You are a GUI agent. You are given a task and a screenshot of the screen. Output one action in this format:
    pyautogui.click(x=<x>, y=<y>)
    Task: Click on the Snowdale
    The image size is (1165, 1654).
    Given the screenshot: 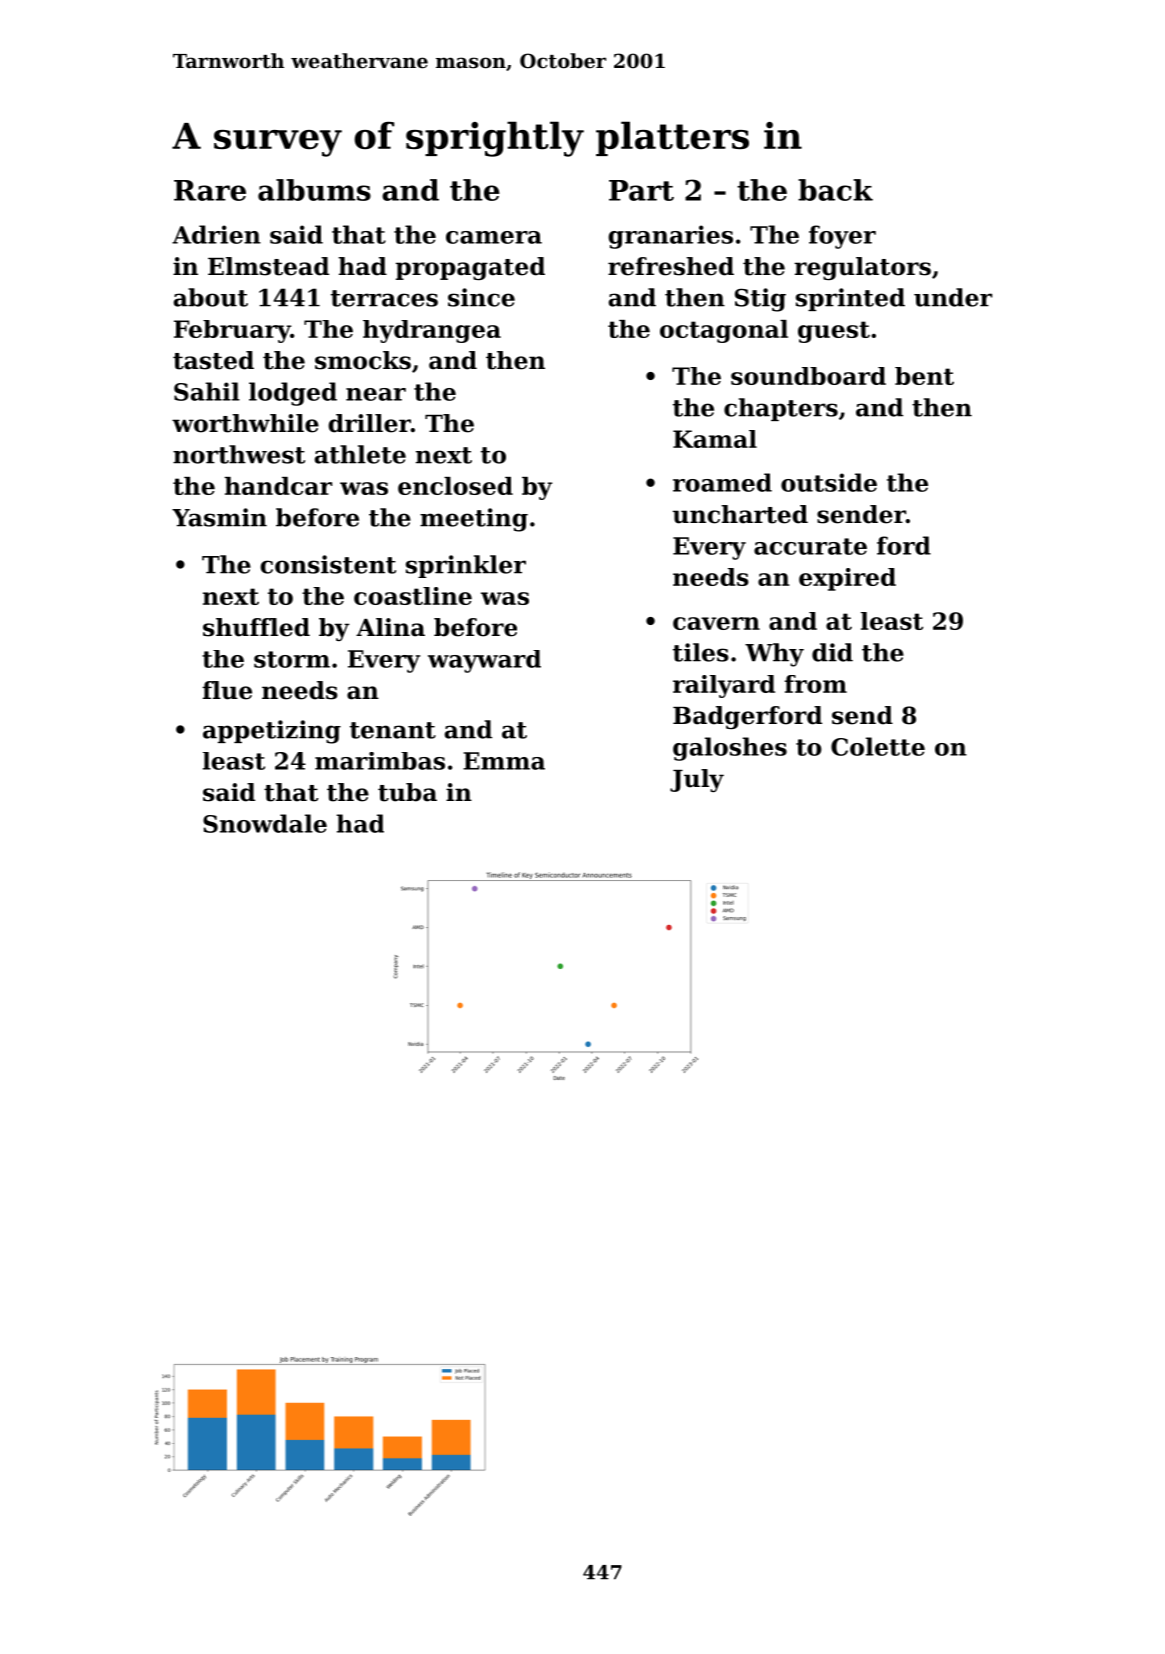 What is the action you would take?
    pyautogui.click(x=265, y=823)
